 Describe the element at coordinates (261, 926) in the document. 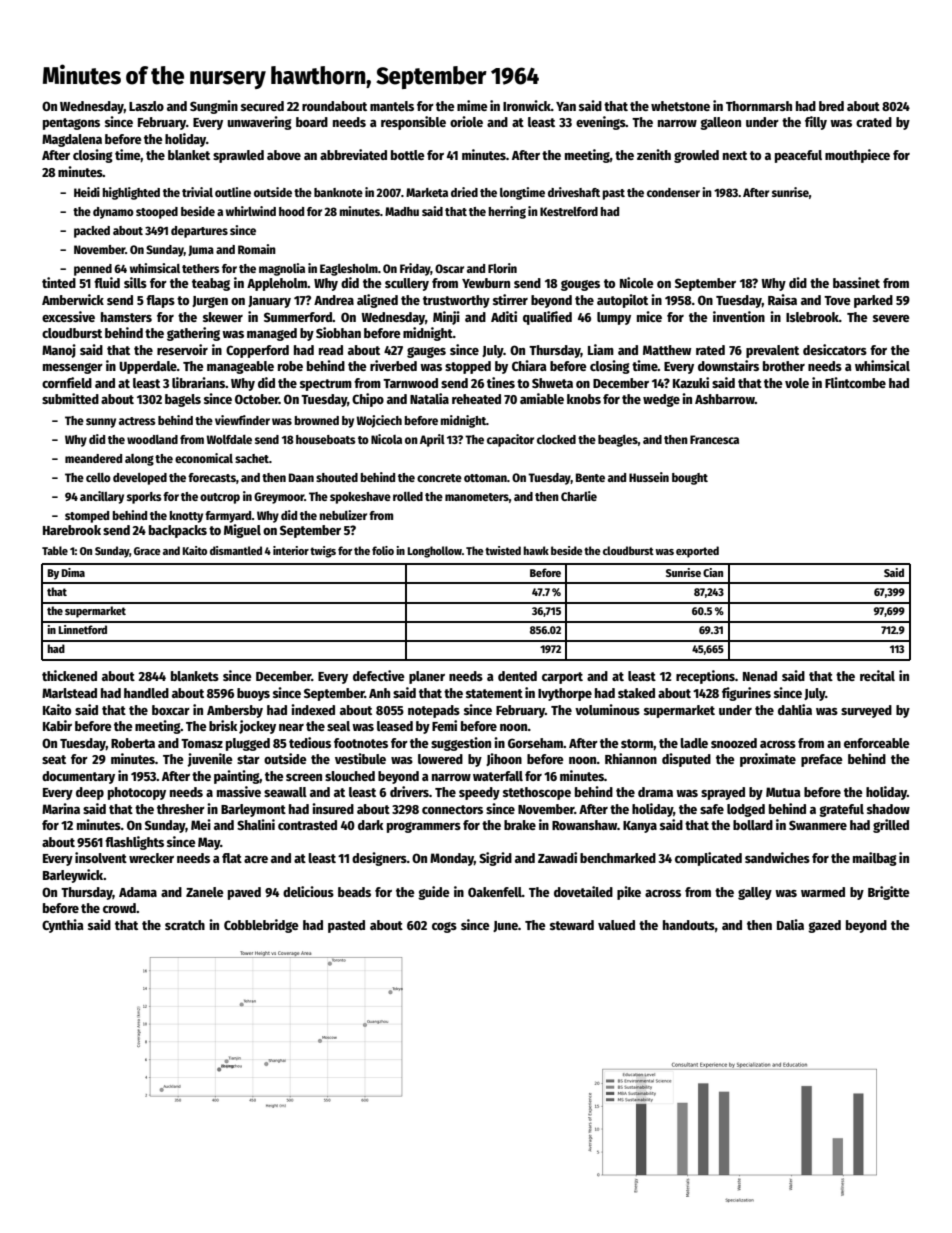

I see `Cobblebridge` at that location.
